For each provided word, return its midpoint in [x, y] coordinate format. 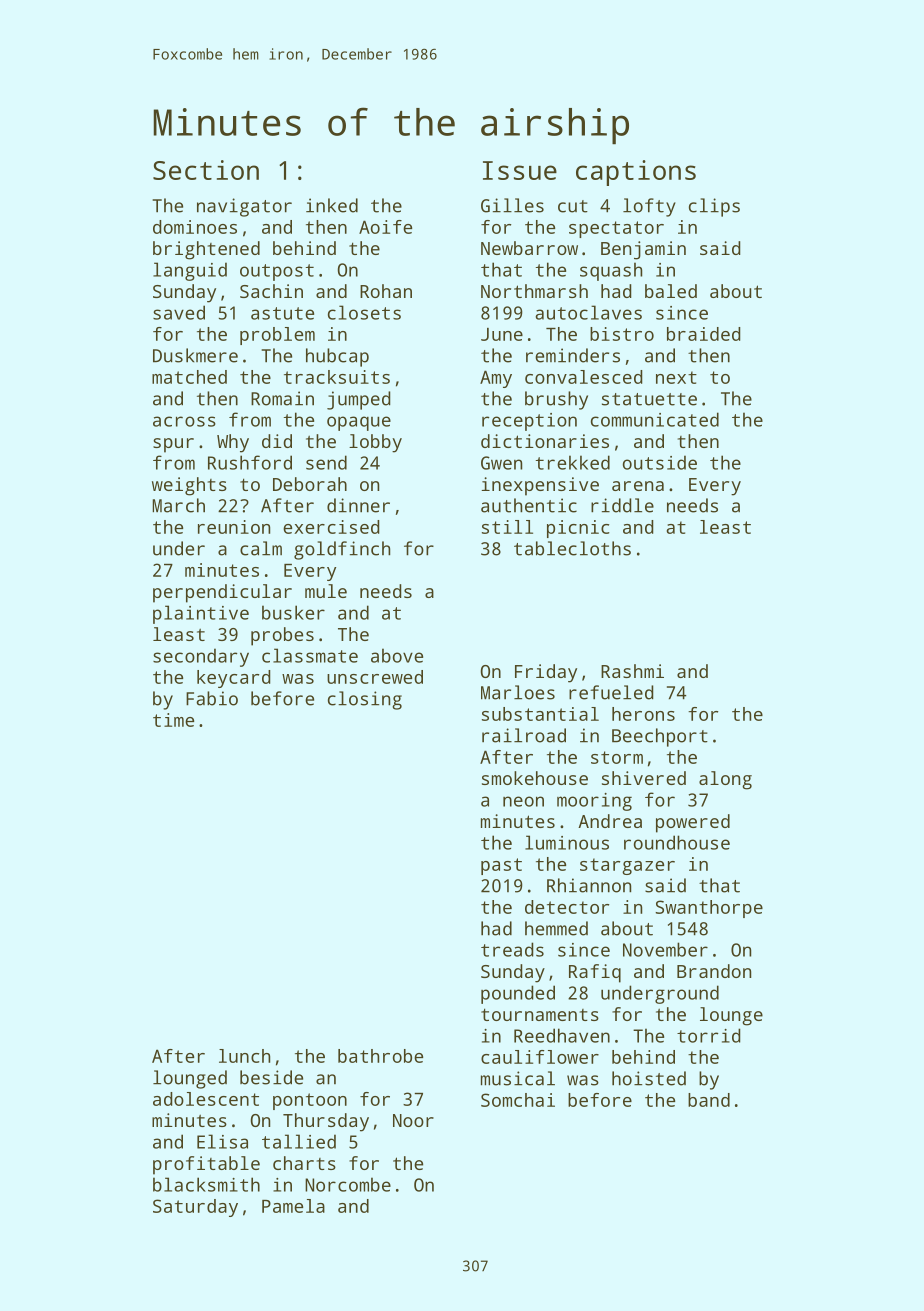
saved [179, 312]
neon [523, 801]
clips [714, 207]
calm [261, 548]
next [676, 377]
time [173, 720]
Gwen [501, 463]
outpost [277, 272]
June [502, 334]
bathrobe [380, 1056]
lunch [244, 1056]
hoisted [649, 1078]
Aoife [385, 227]
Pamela [293, 1206]
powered [693, 823]
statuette [649, 399]
